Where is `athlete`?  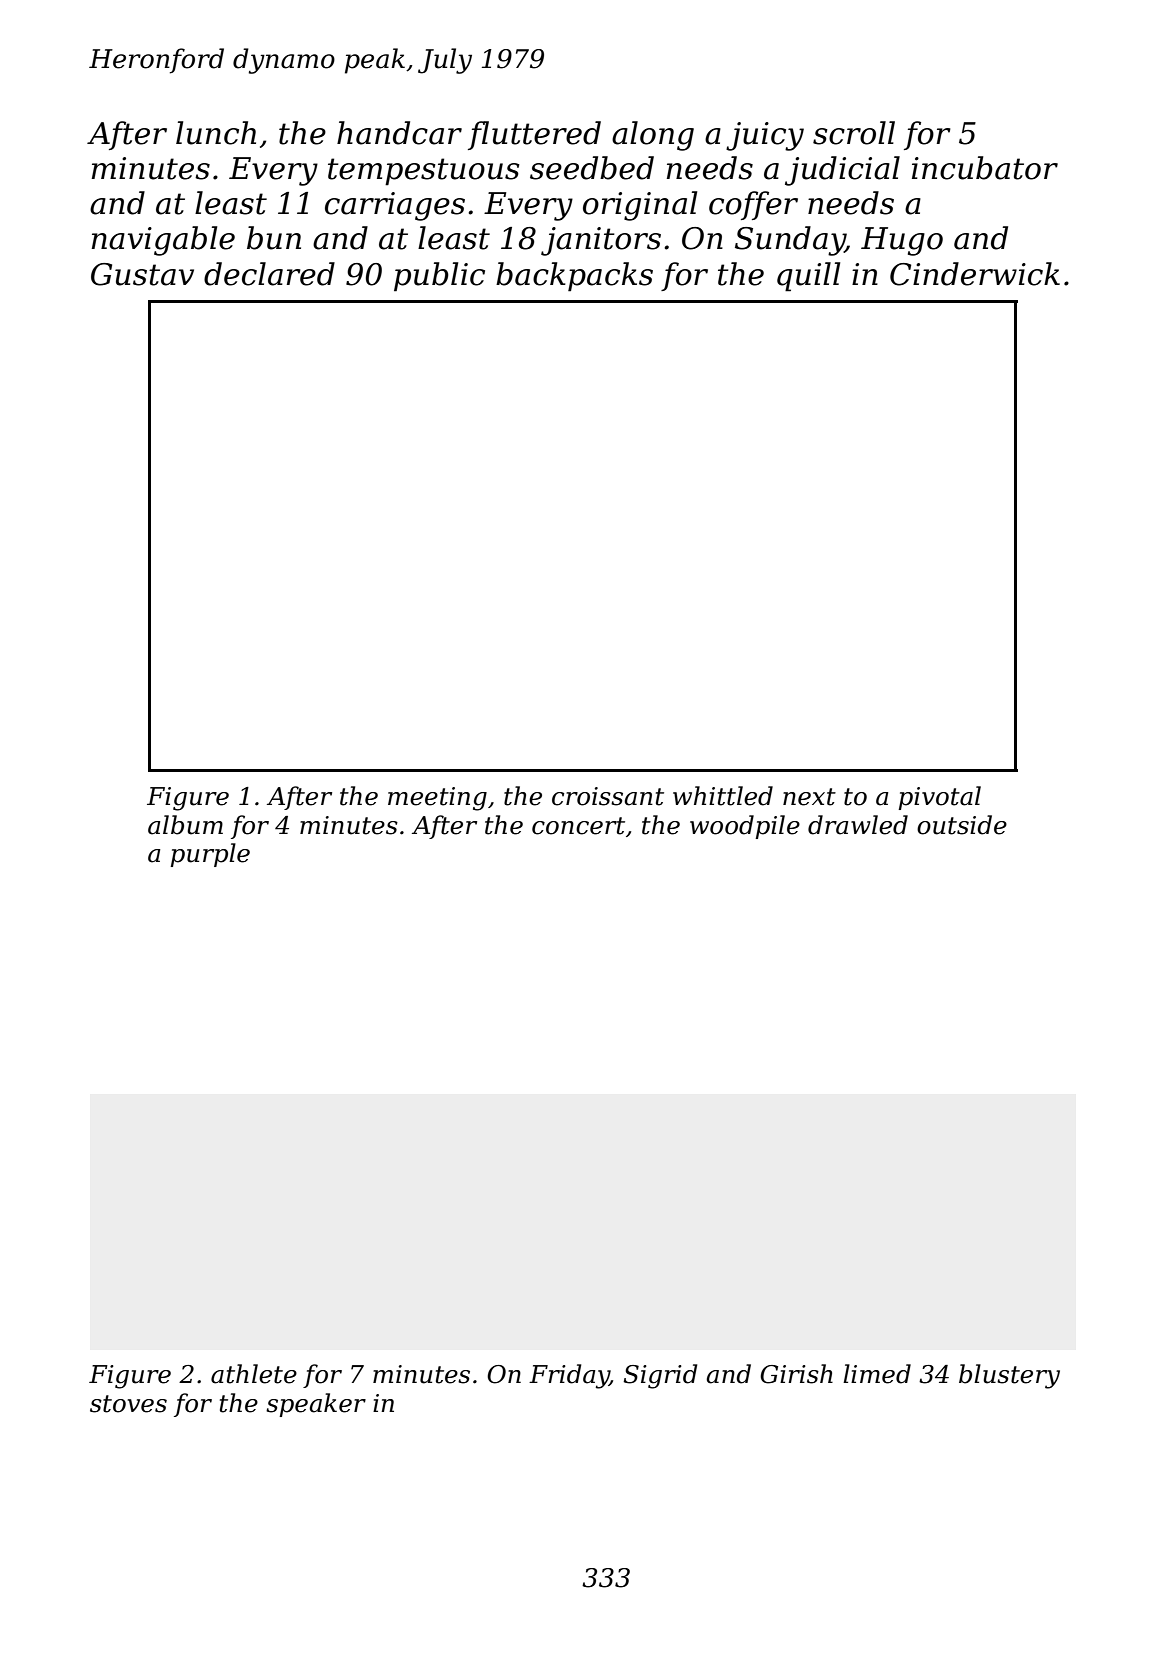 athlete is located at coordinates (254, 1374).
